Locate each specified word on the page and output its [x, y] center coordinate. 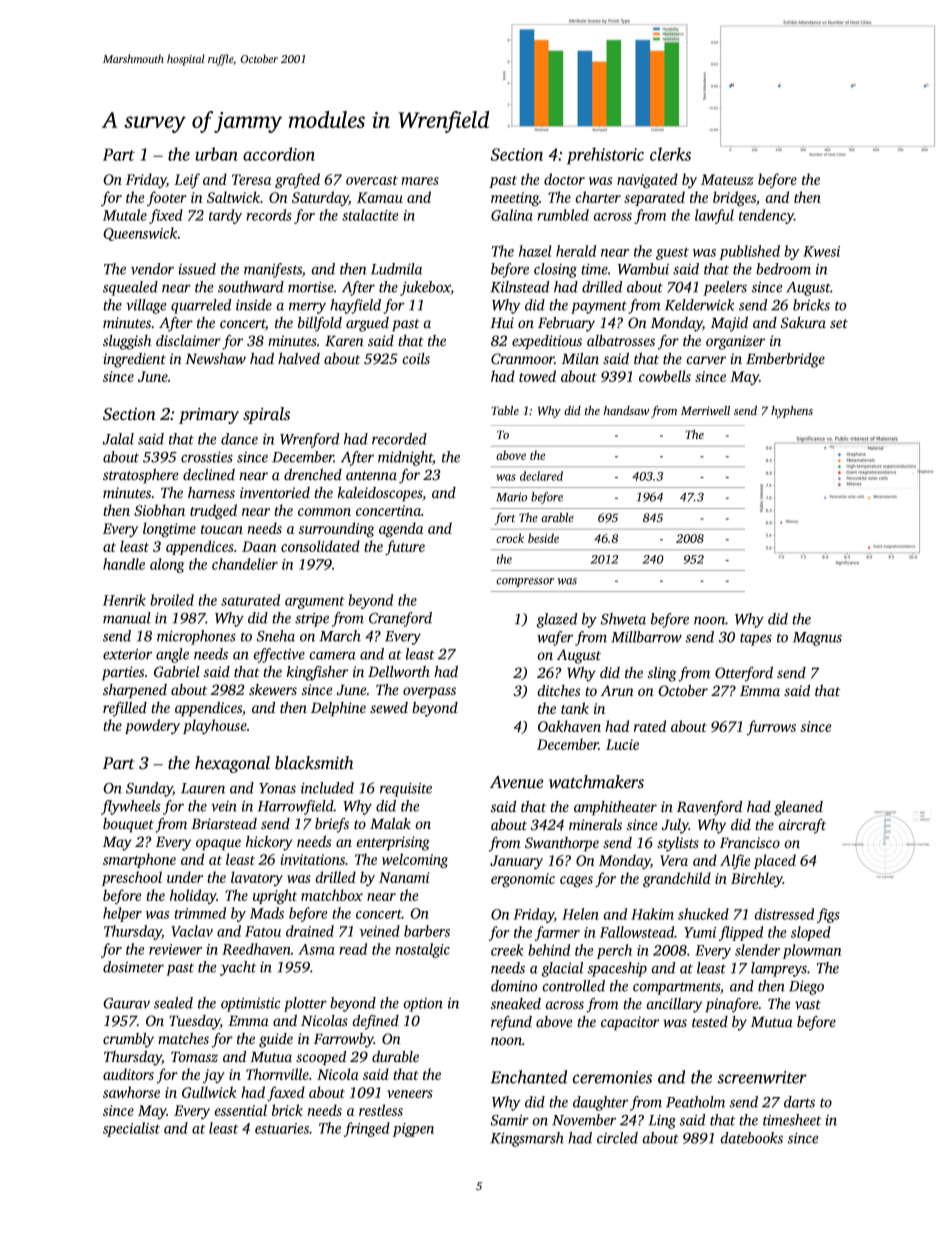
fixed [166, 216]
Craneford [400, 619]
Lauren [203, 788]
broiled [172, 600]
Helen [580, 914]
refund [511, 1023]
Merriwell [705, 410]
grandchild [677, 880]
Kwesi [821, 251]
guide [276, 1040]
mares [420, 181]
